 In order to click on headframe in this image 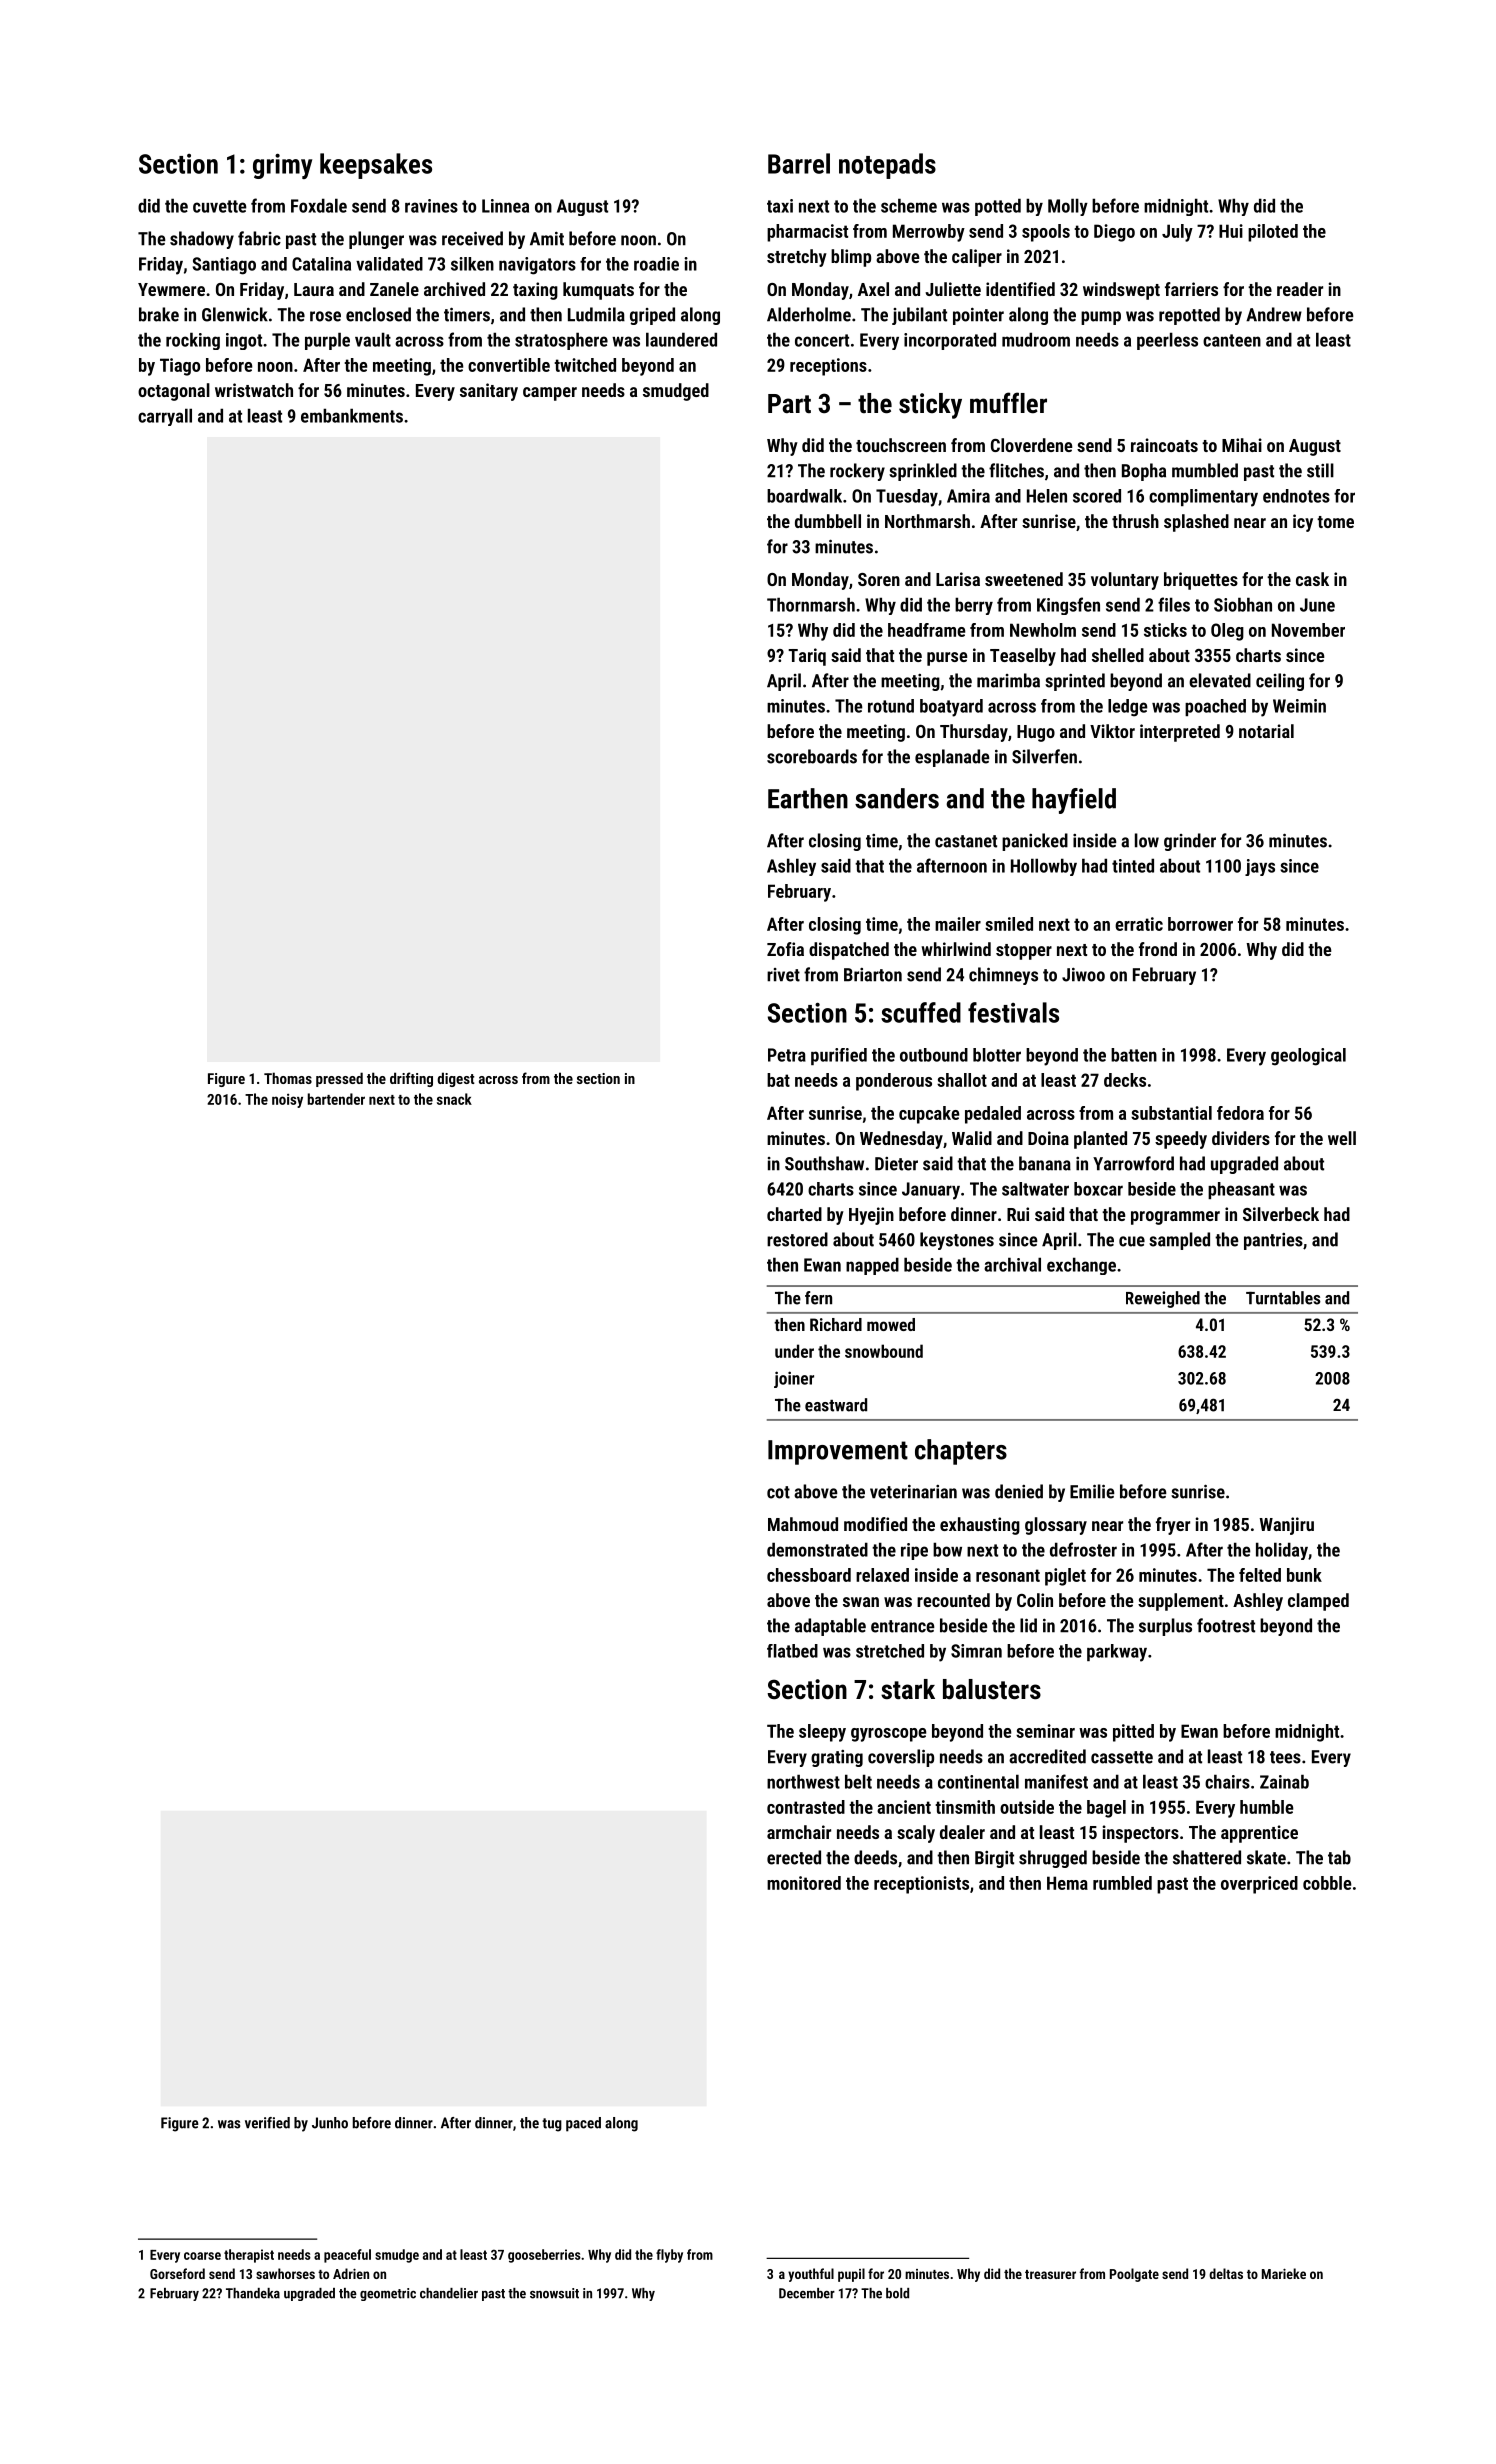, I will do `click(926, 630)`.
